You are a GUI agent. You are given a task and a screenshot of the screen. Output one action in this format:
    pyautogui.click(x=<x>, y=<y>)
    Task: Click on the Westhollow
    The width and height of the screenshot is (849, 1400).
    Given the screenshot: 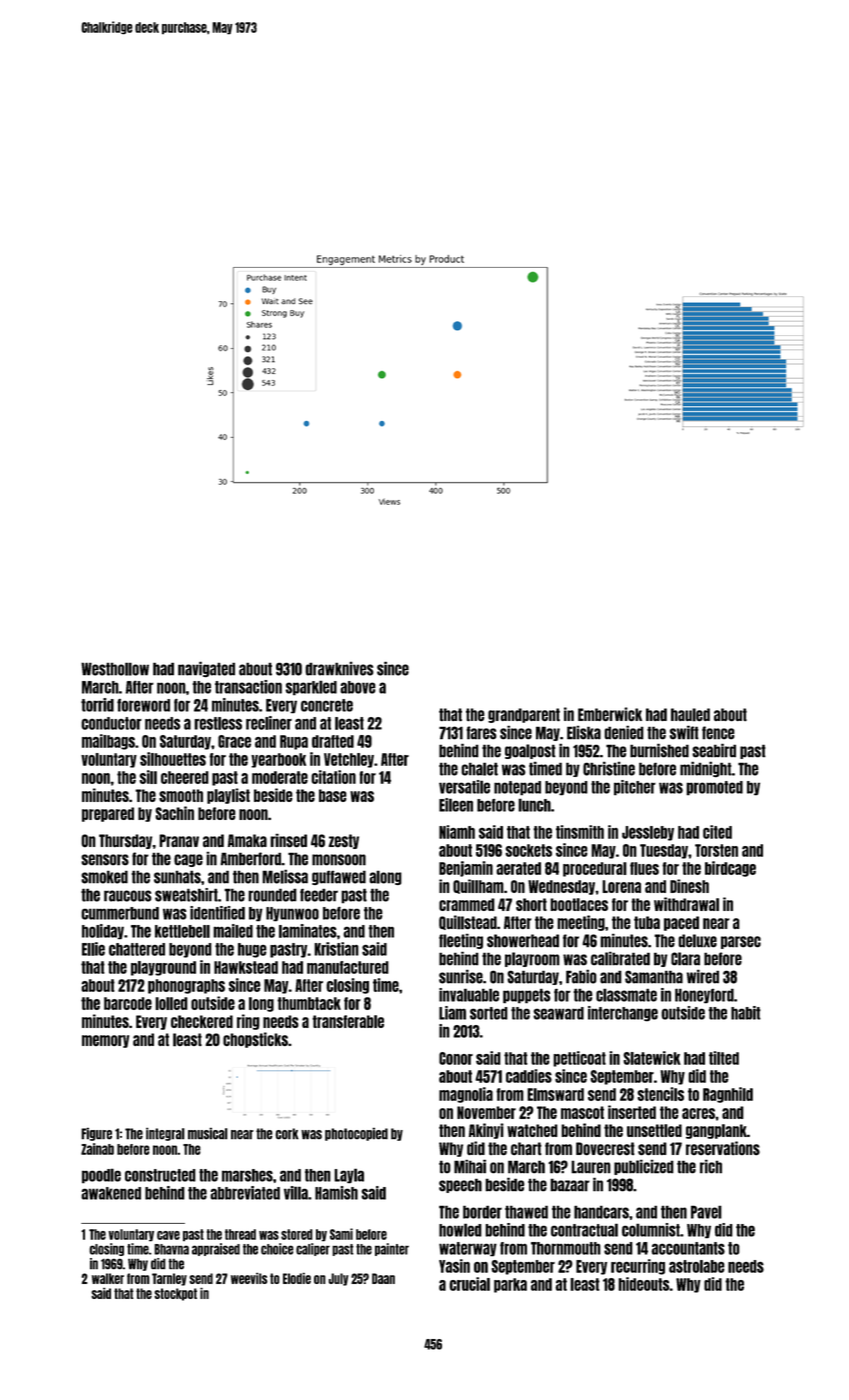 What is the action you would take?
    pyautogui.click(x=115, y=669)
